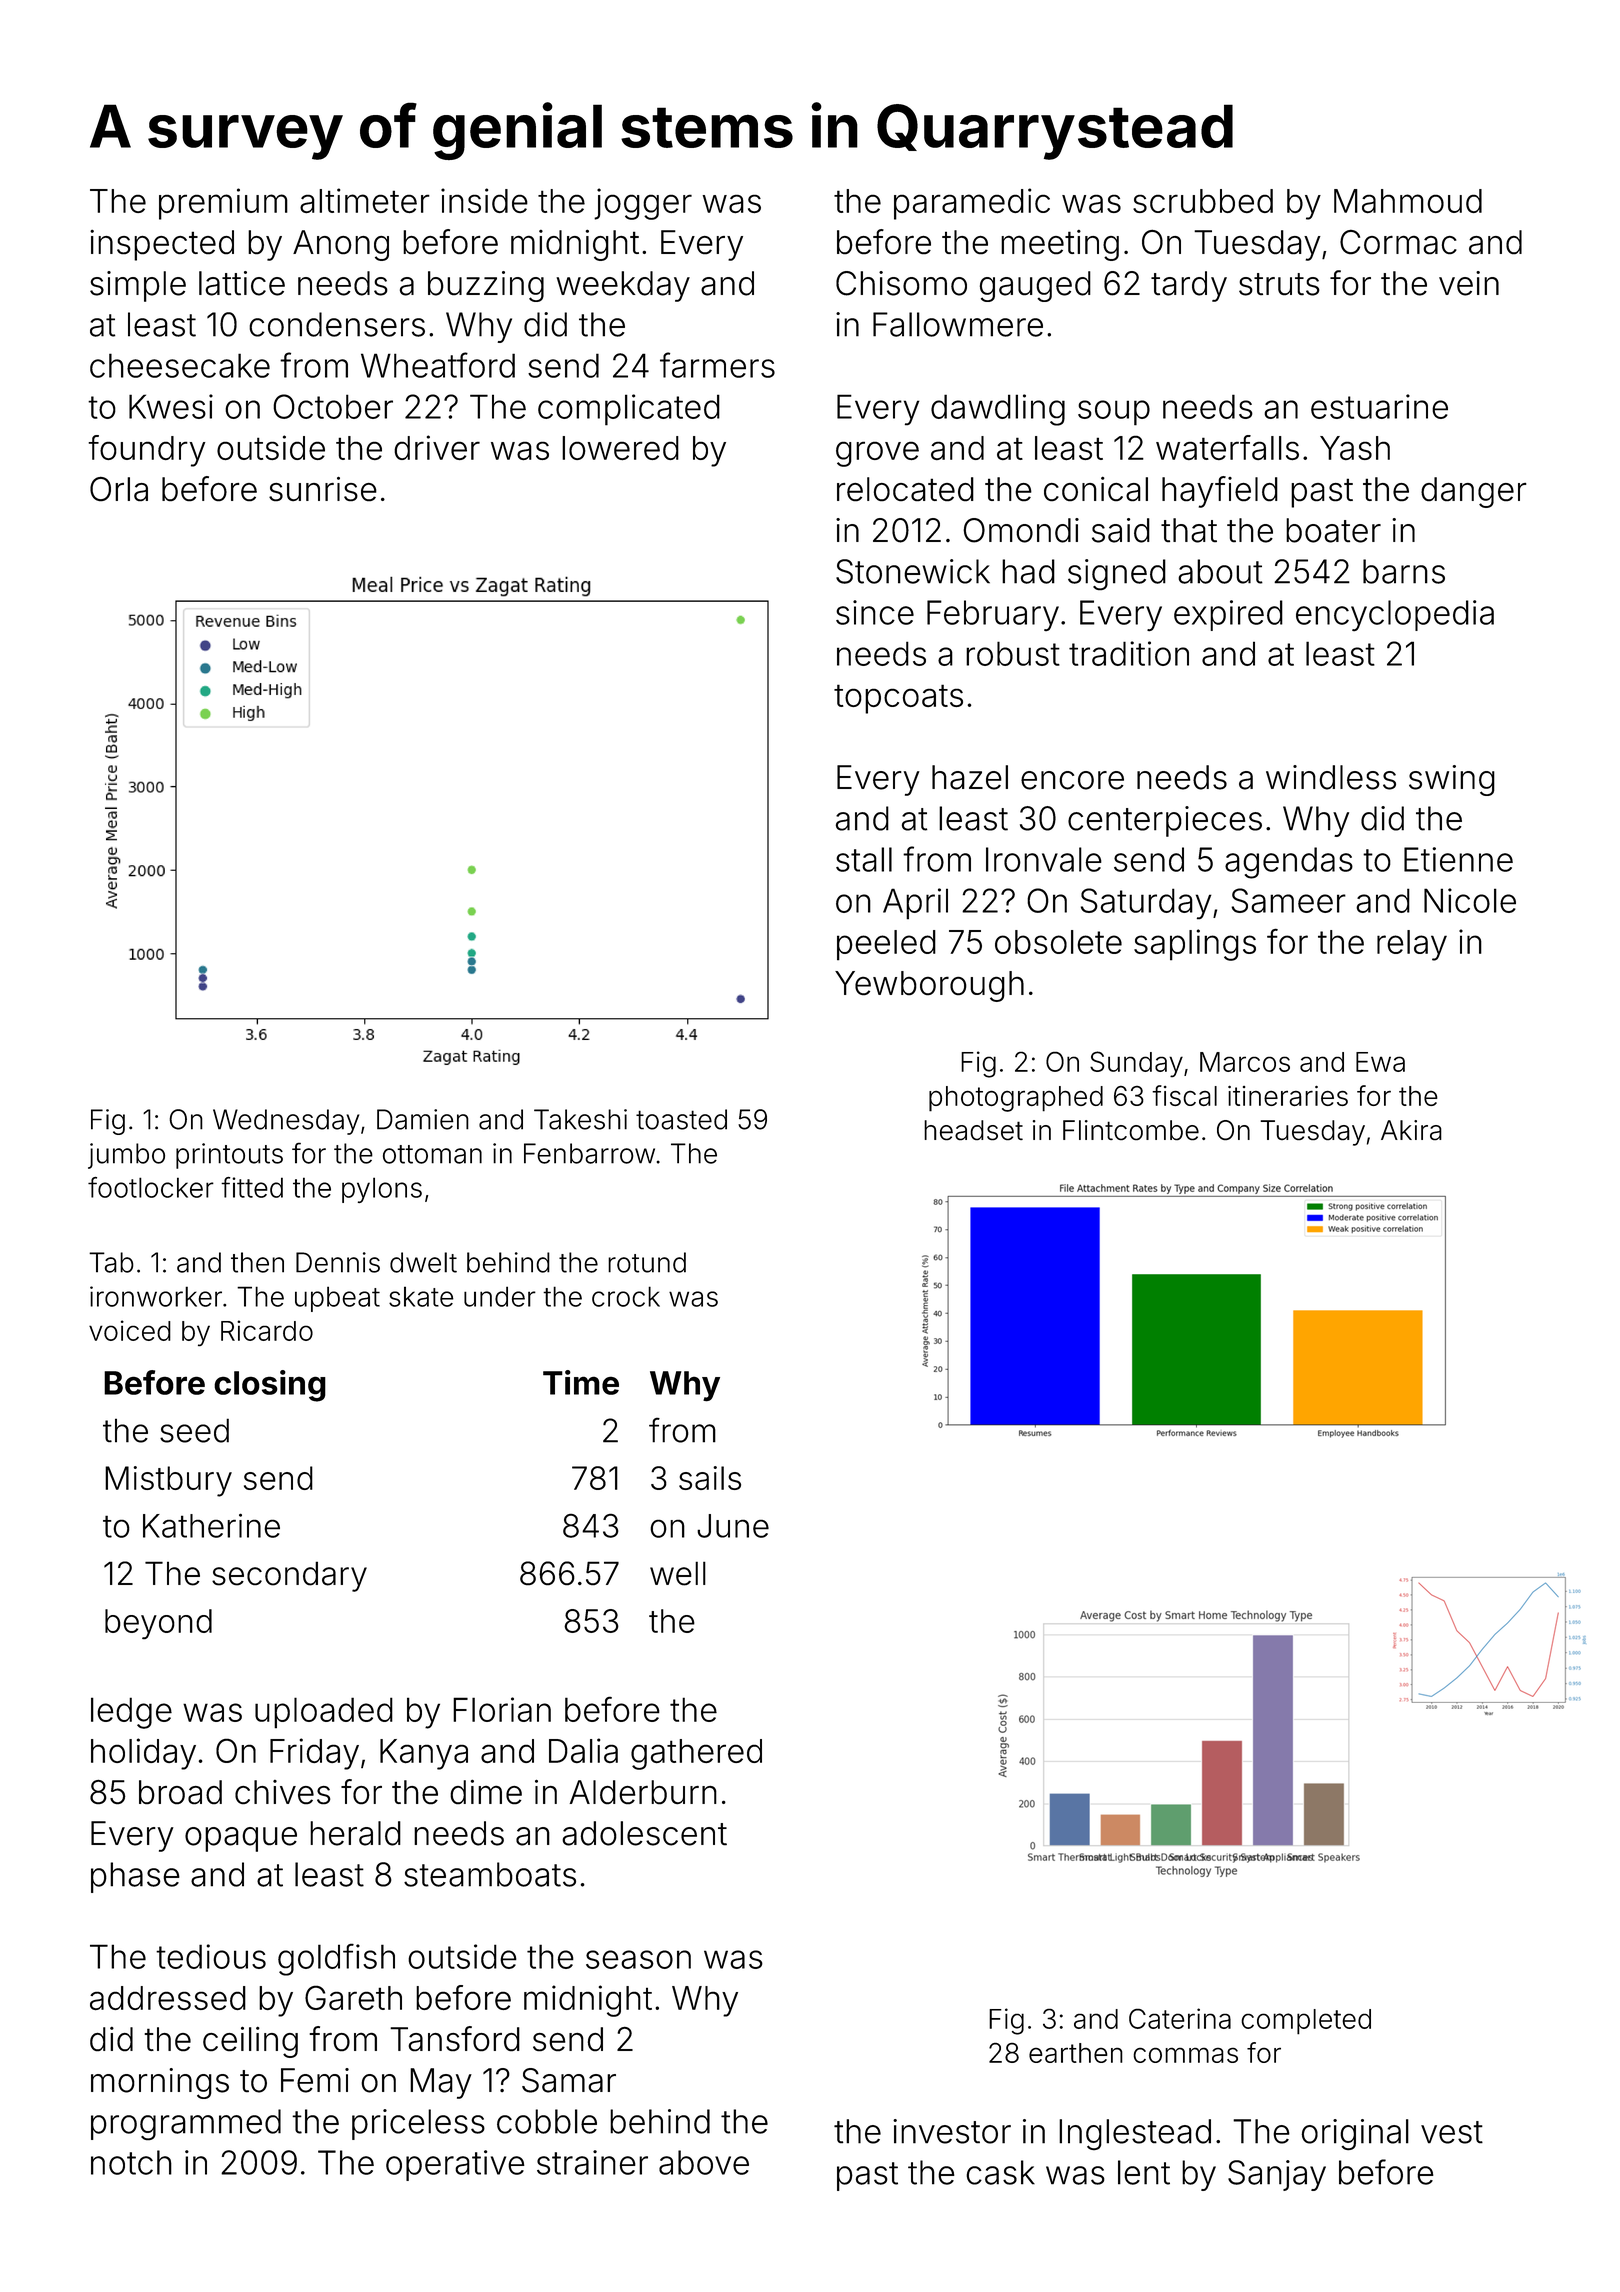 The width and height of the page is (1620, 2292). What do you see at coordinates (1469, 283) in the page?
I see `vein` at bounding box center [1469, 283].
